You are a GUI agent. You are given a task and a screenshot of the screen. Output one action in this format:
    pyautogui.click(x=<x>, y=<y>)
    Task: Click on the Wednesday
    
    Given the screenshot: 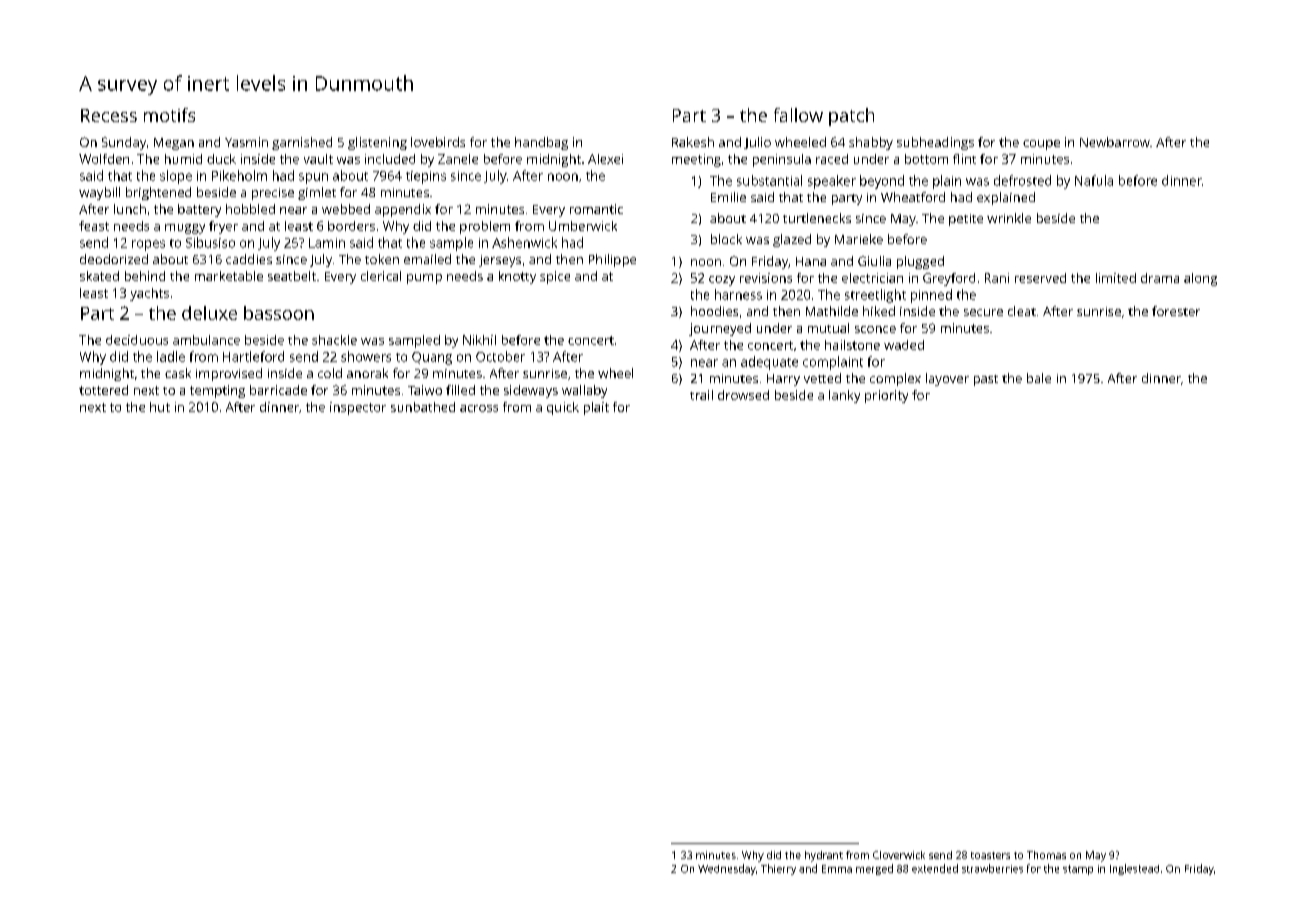 What is the action you would take?
    pyautogui.click(x=727, y=869)
